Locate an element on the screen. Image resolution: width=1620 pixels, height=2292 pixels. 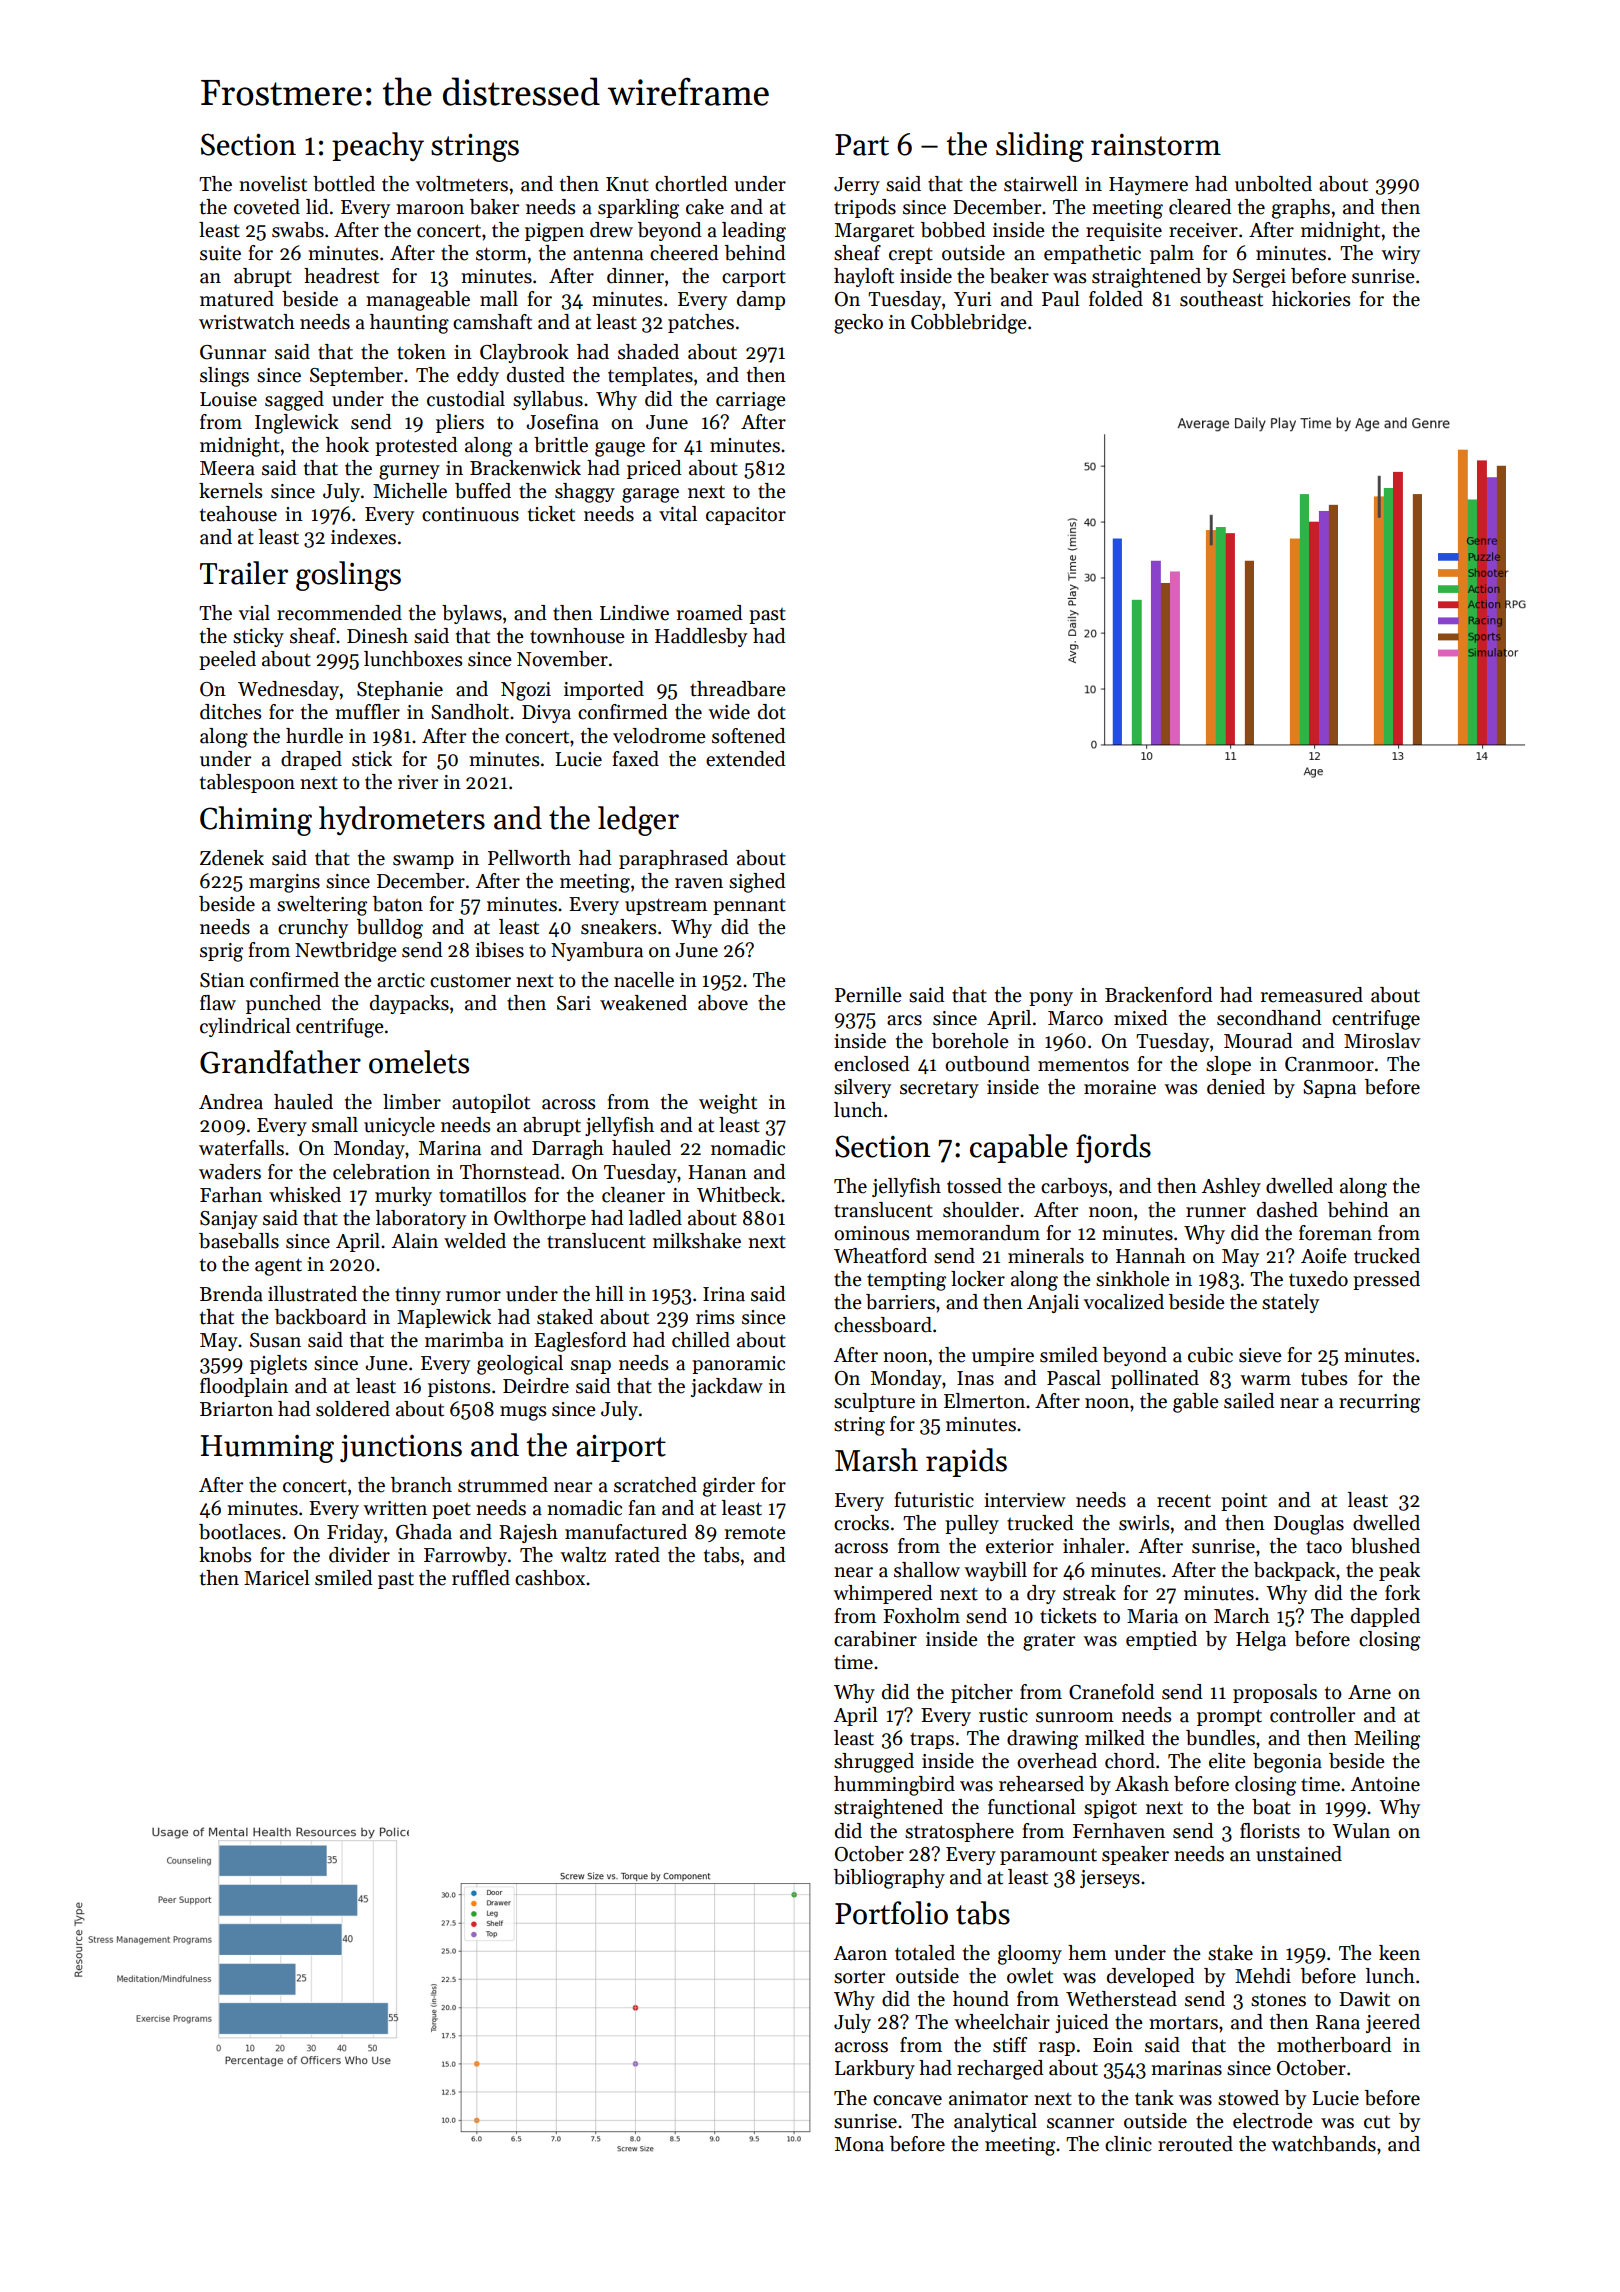
Mona is located at coordinates (859, 2144).
